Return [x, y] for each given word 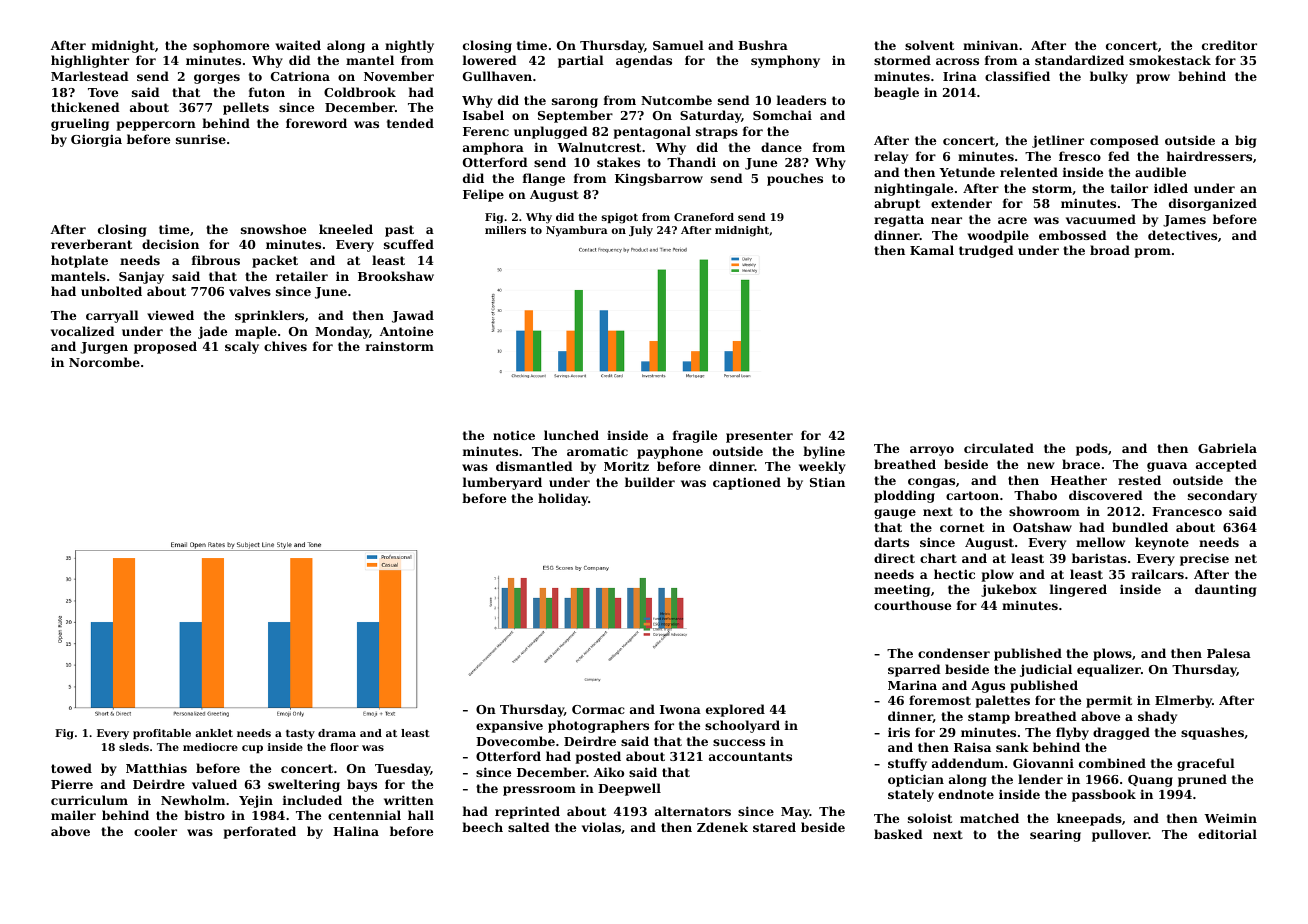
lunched [571, 435]
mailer [73, 815]
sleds [134, 747]
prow [1153, 79]
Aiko [609, 772]
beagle [896, 93]
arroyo [932, 451]
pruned [1202, 780]
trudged [986, 251]
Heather [1079, 480]
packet [275, 261]
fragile [695, 436]
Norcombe [104, 362]
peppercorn [156, 126]
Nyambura [577, 231]
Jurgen [104, 348]
